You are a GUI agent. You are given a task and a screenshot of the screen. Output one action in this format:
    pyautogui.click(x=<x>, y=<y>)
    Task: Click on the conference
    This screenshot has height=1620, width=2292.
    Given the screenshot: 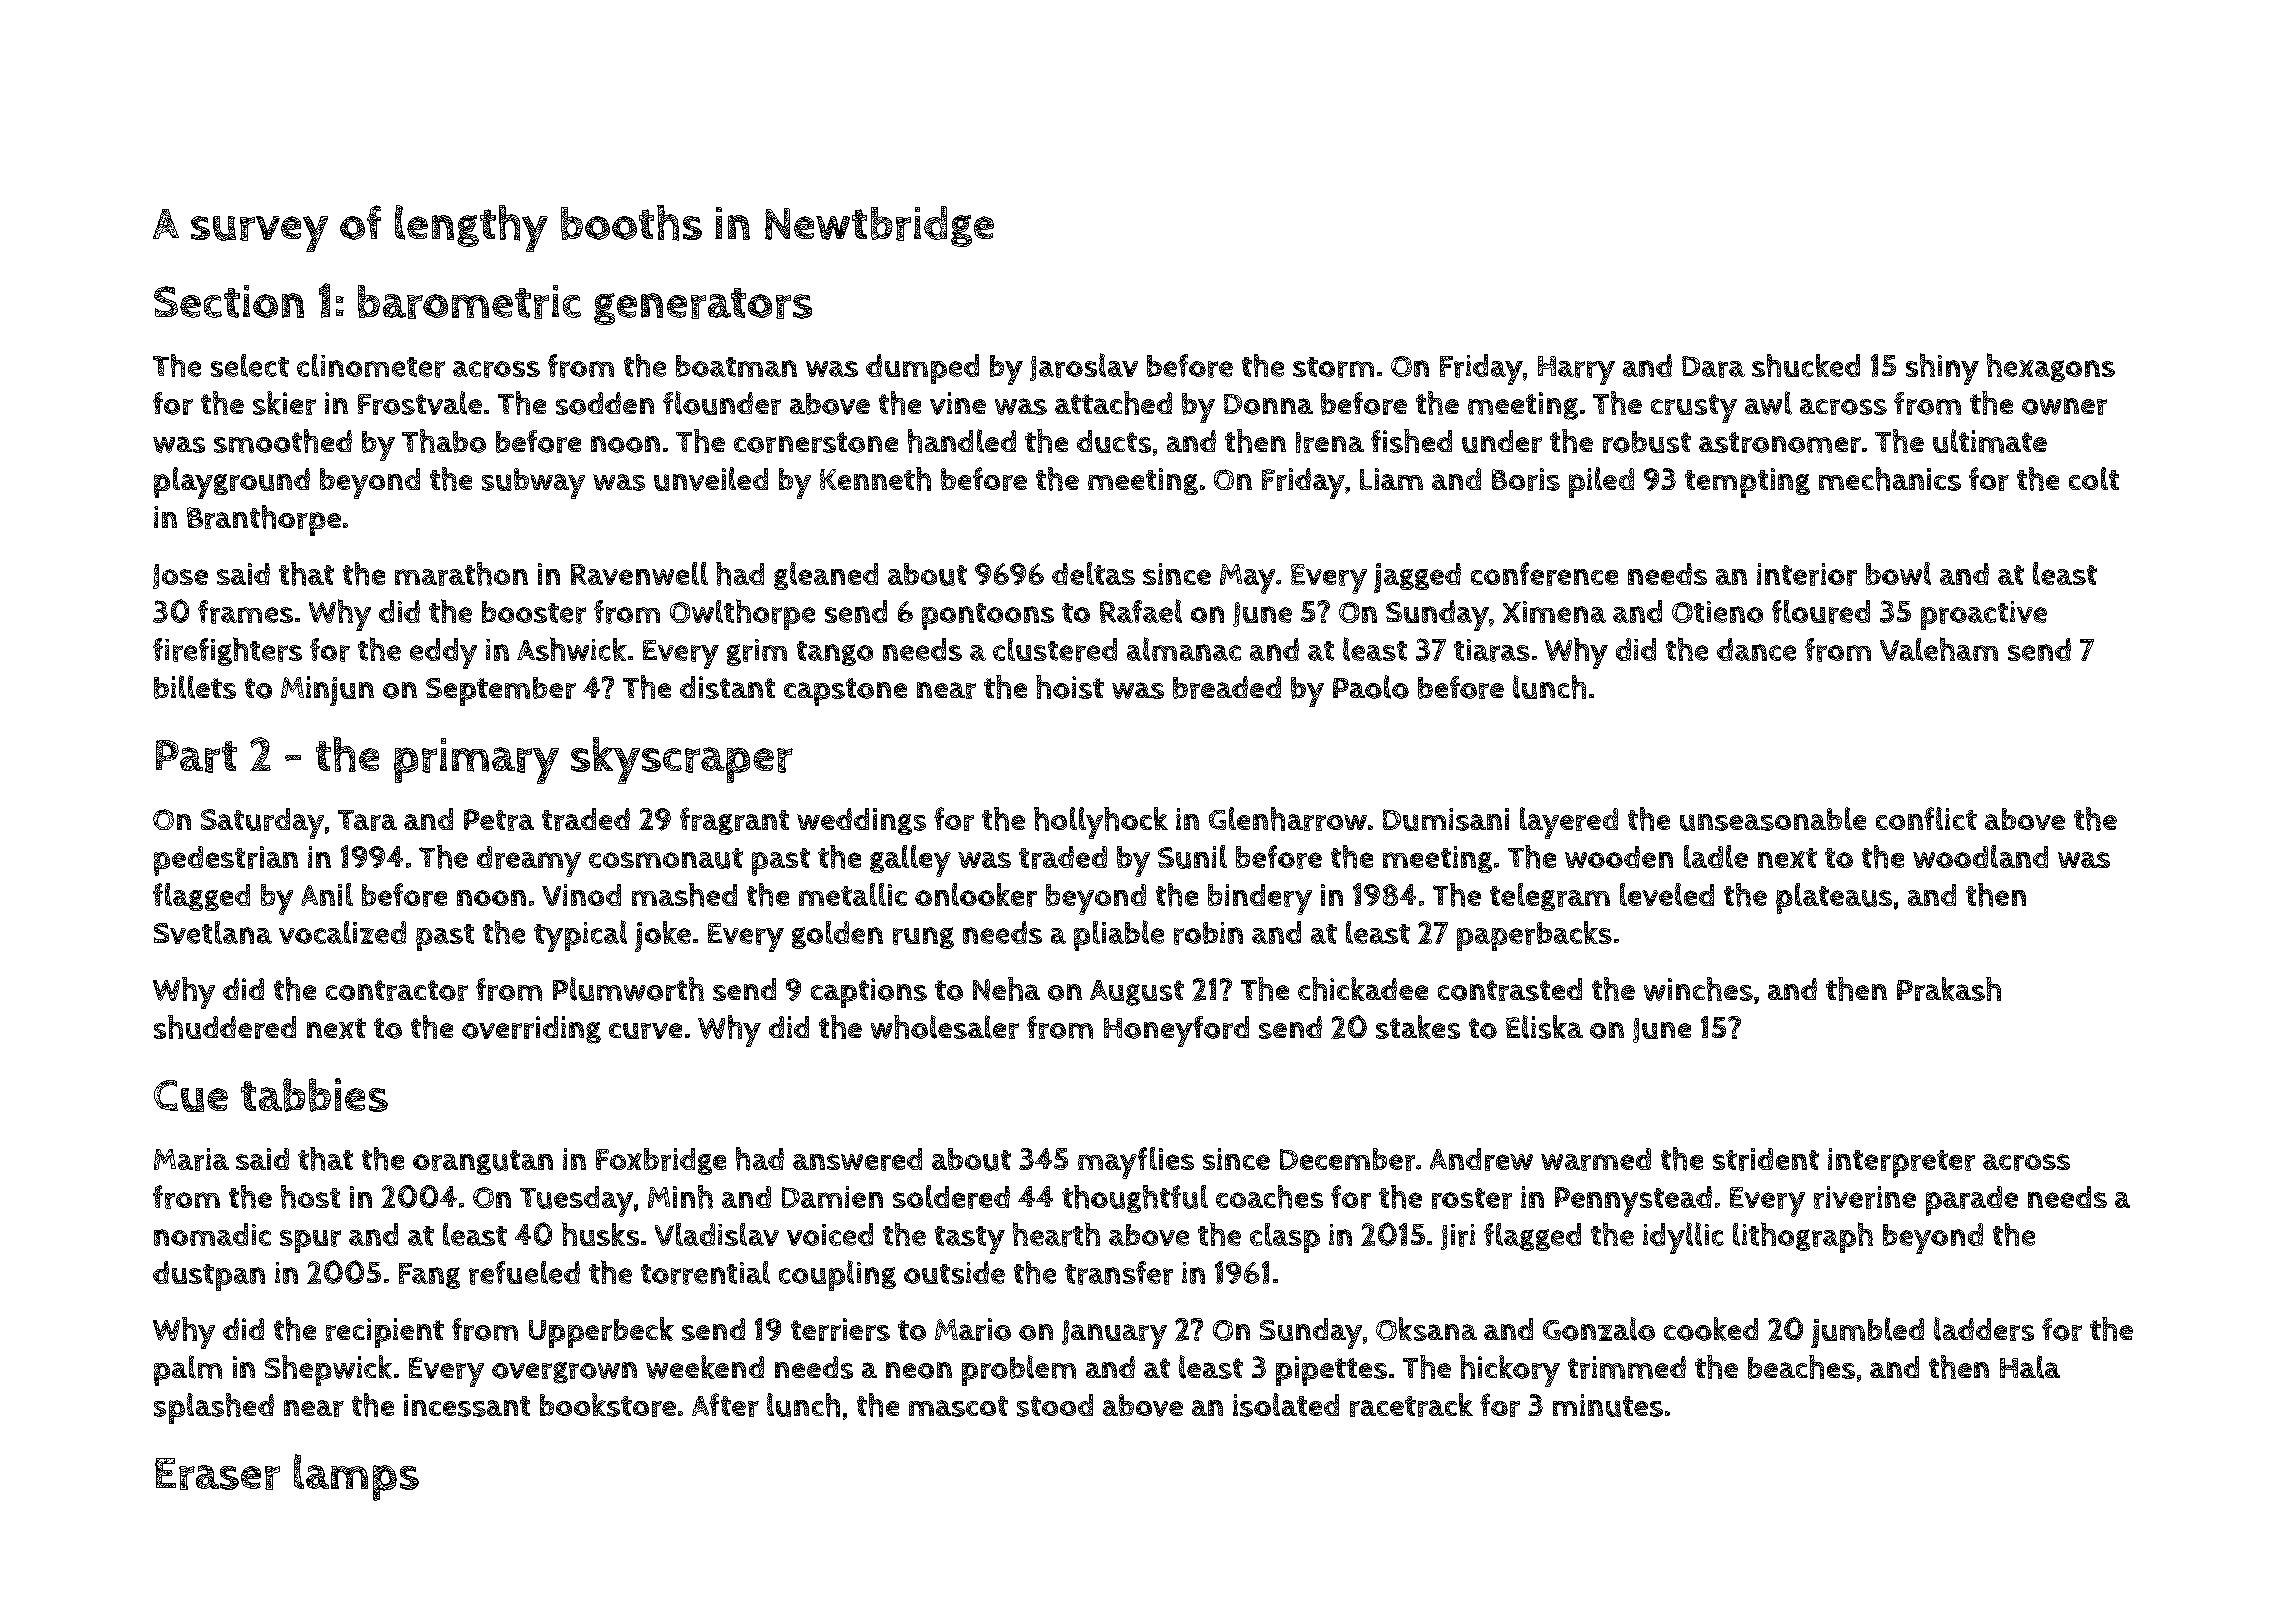 What is the action you would take?
    pyautogui.click(x=1544, y=574)
